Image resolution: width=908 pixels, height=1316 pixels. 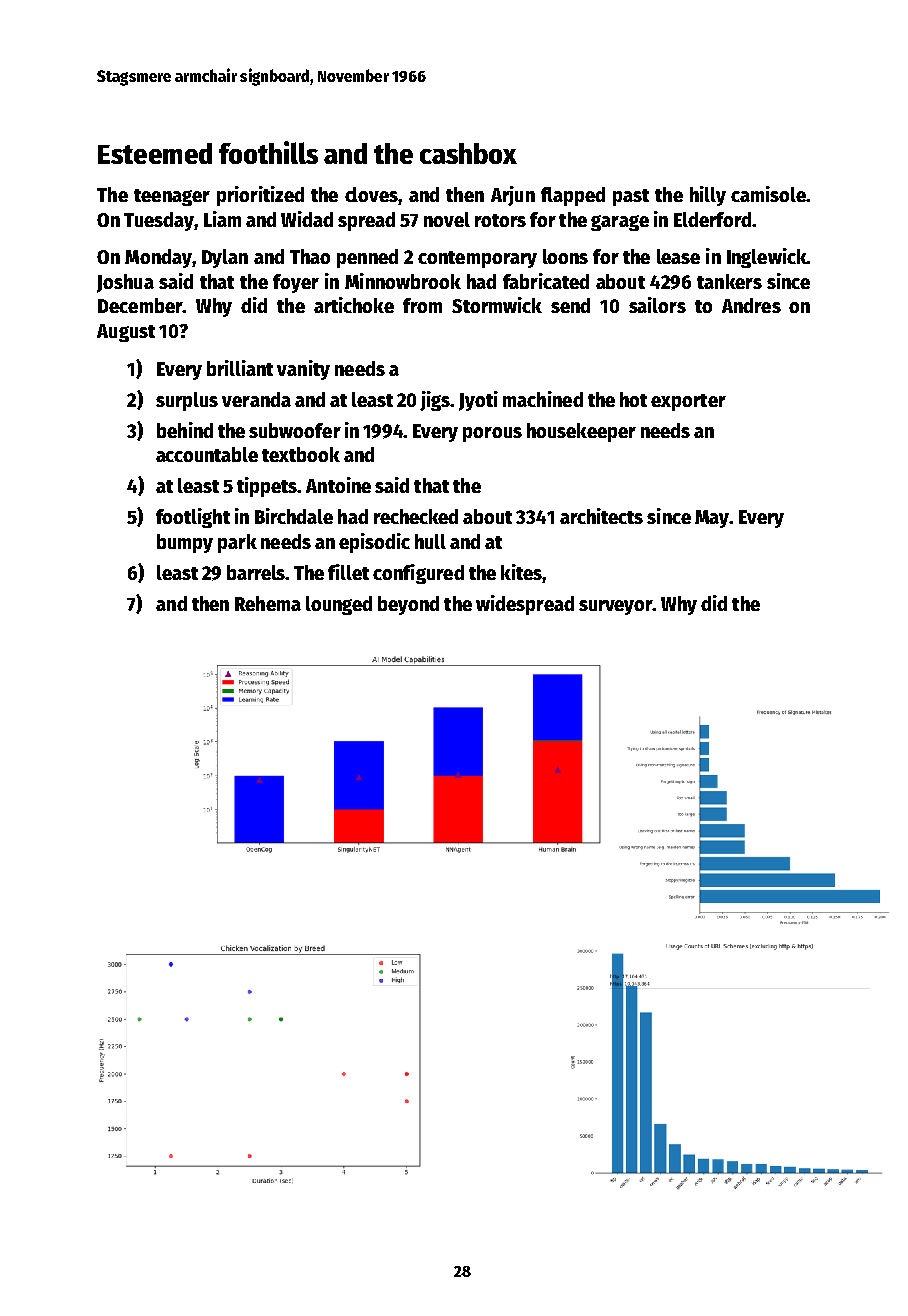 What do you see at coordinates (543, 399) in the image?
I see `machined` at bounding box center [543, 399].
